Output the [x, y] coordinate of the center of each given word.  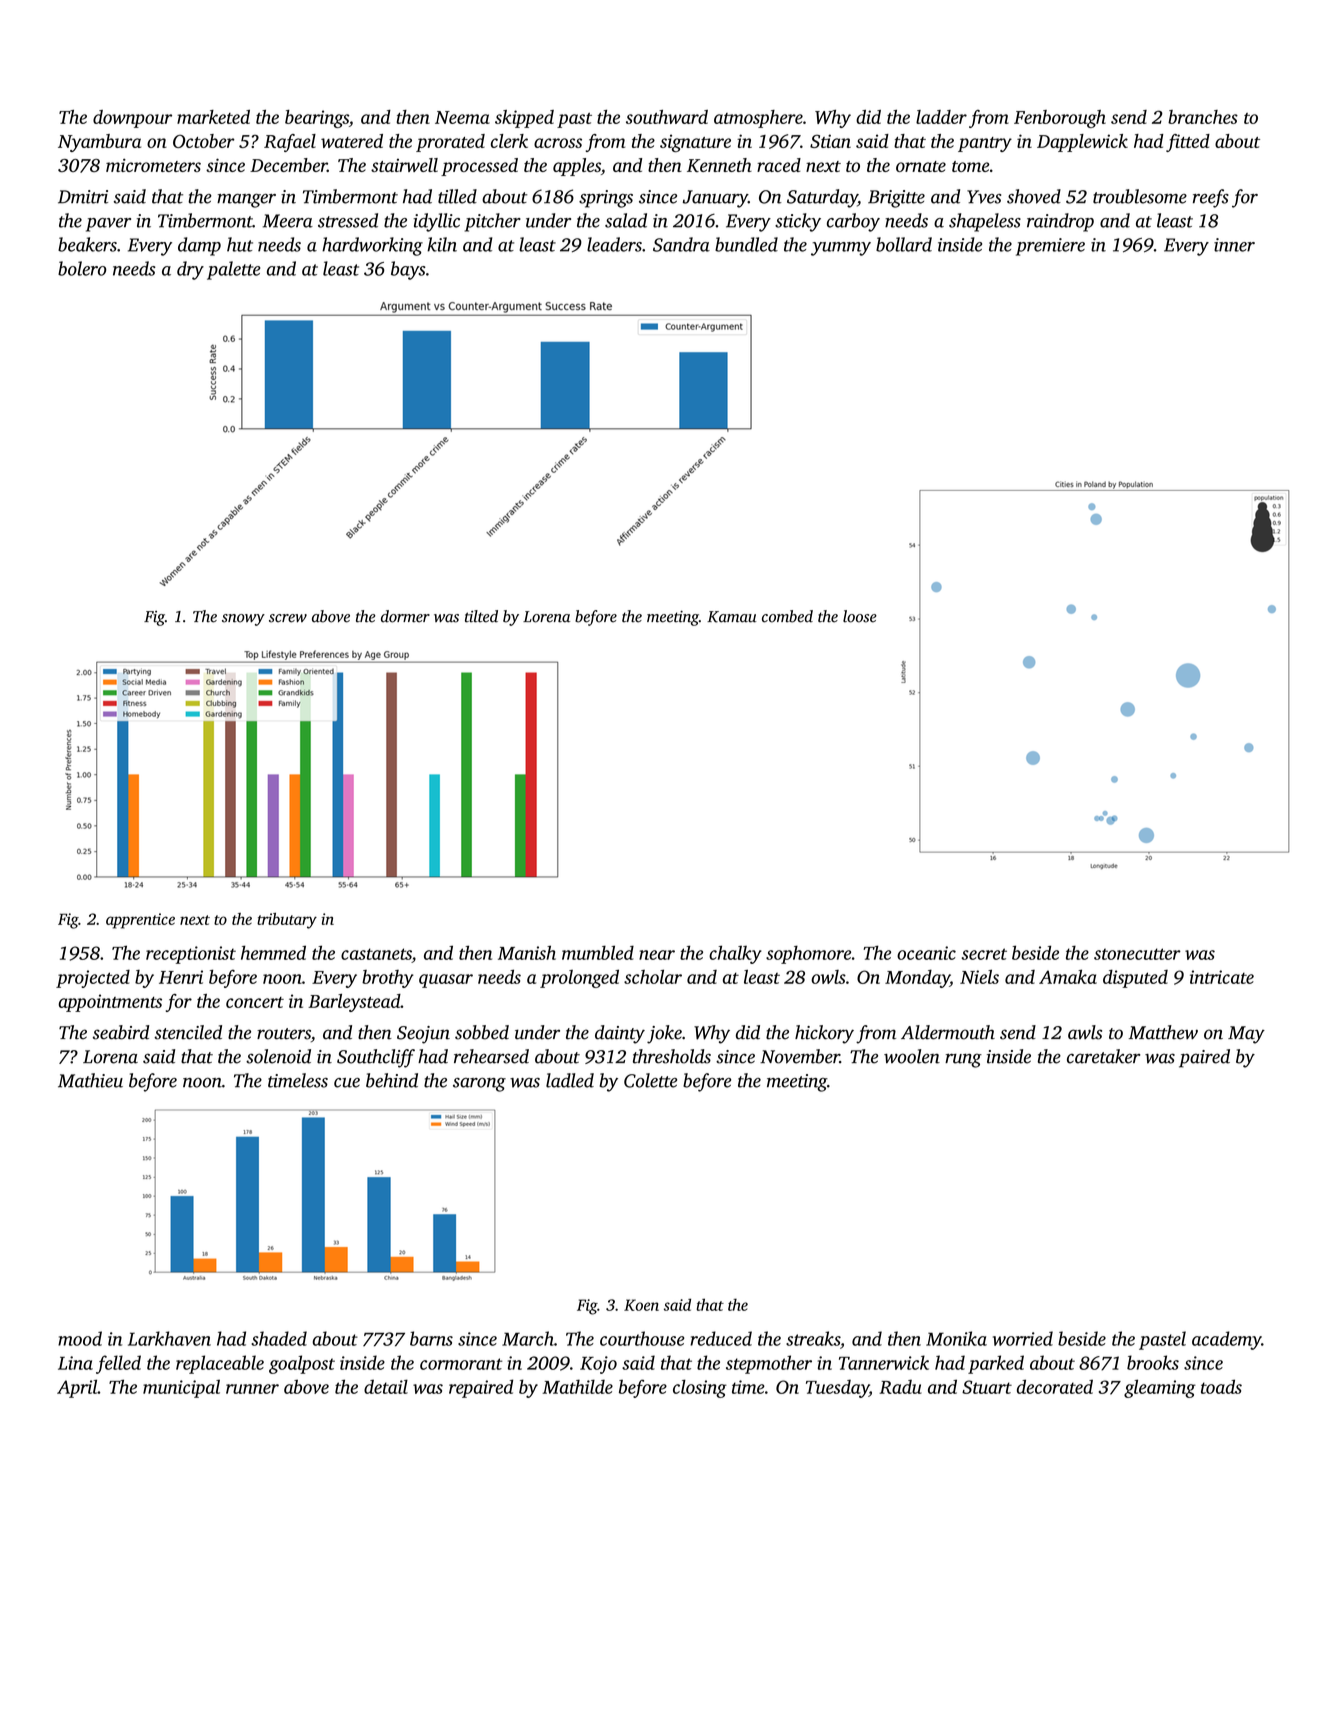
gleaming [1160, 1388]
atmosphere [758, 119]
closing [700, 1388]
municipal [181, 1389]
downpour [132, 119]
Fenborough [1060, 119]
